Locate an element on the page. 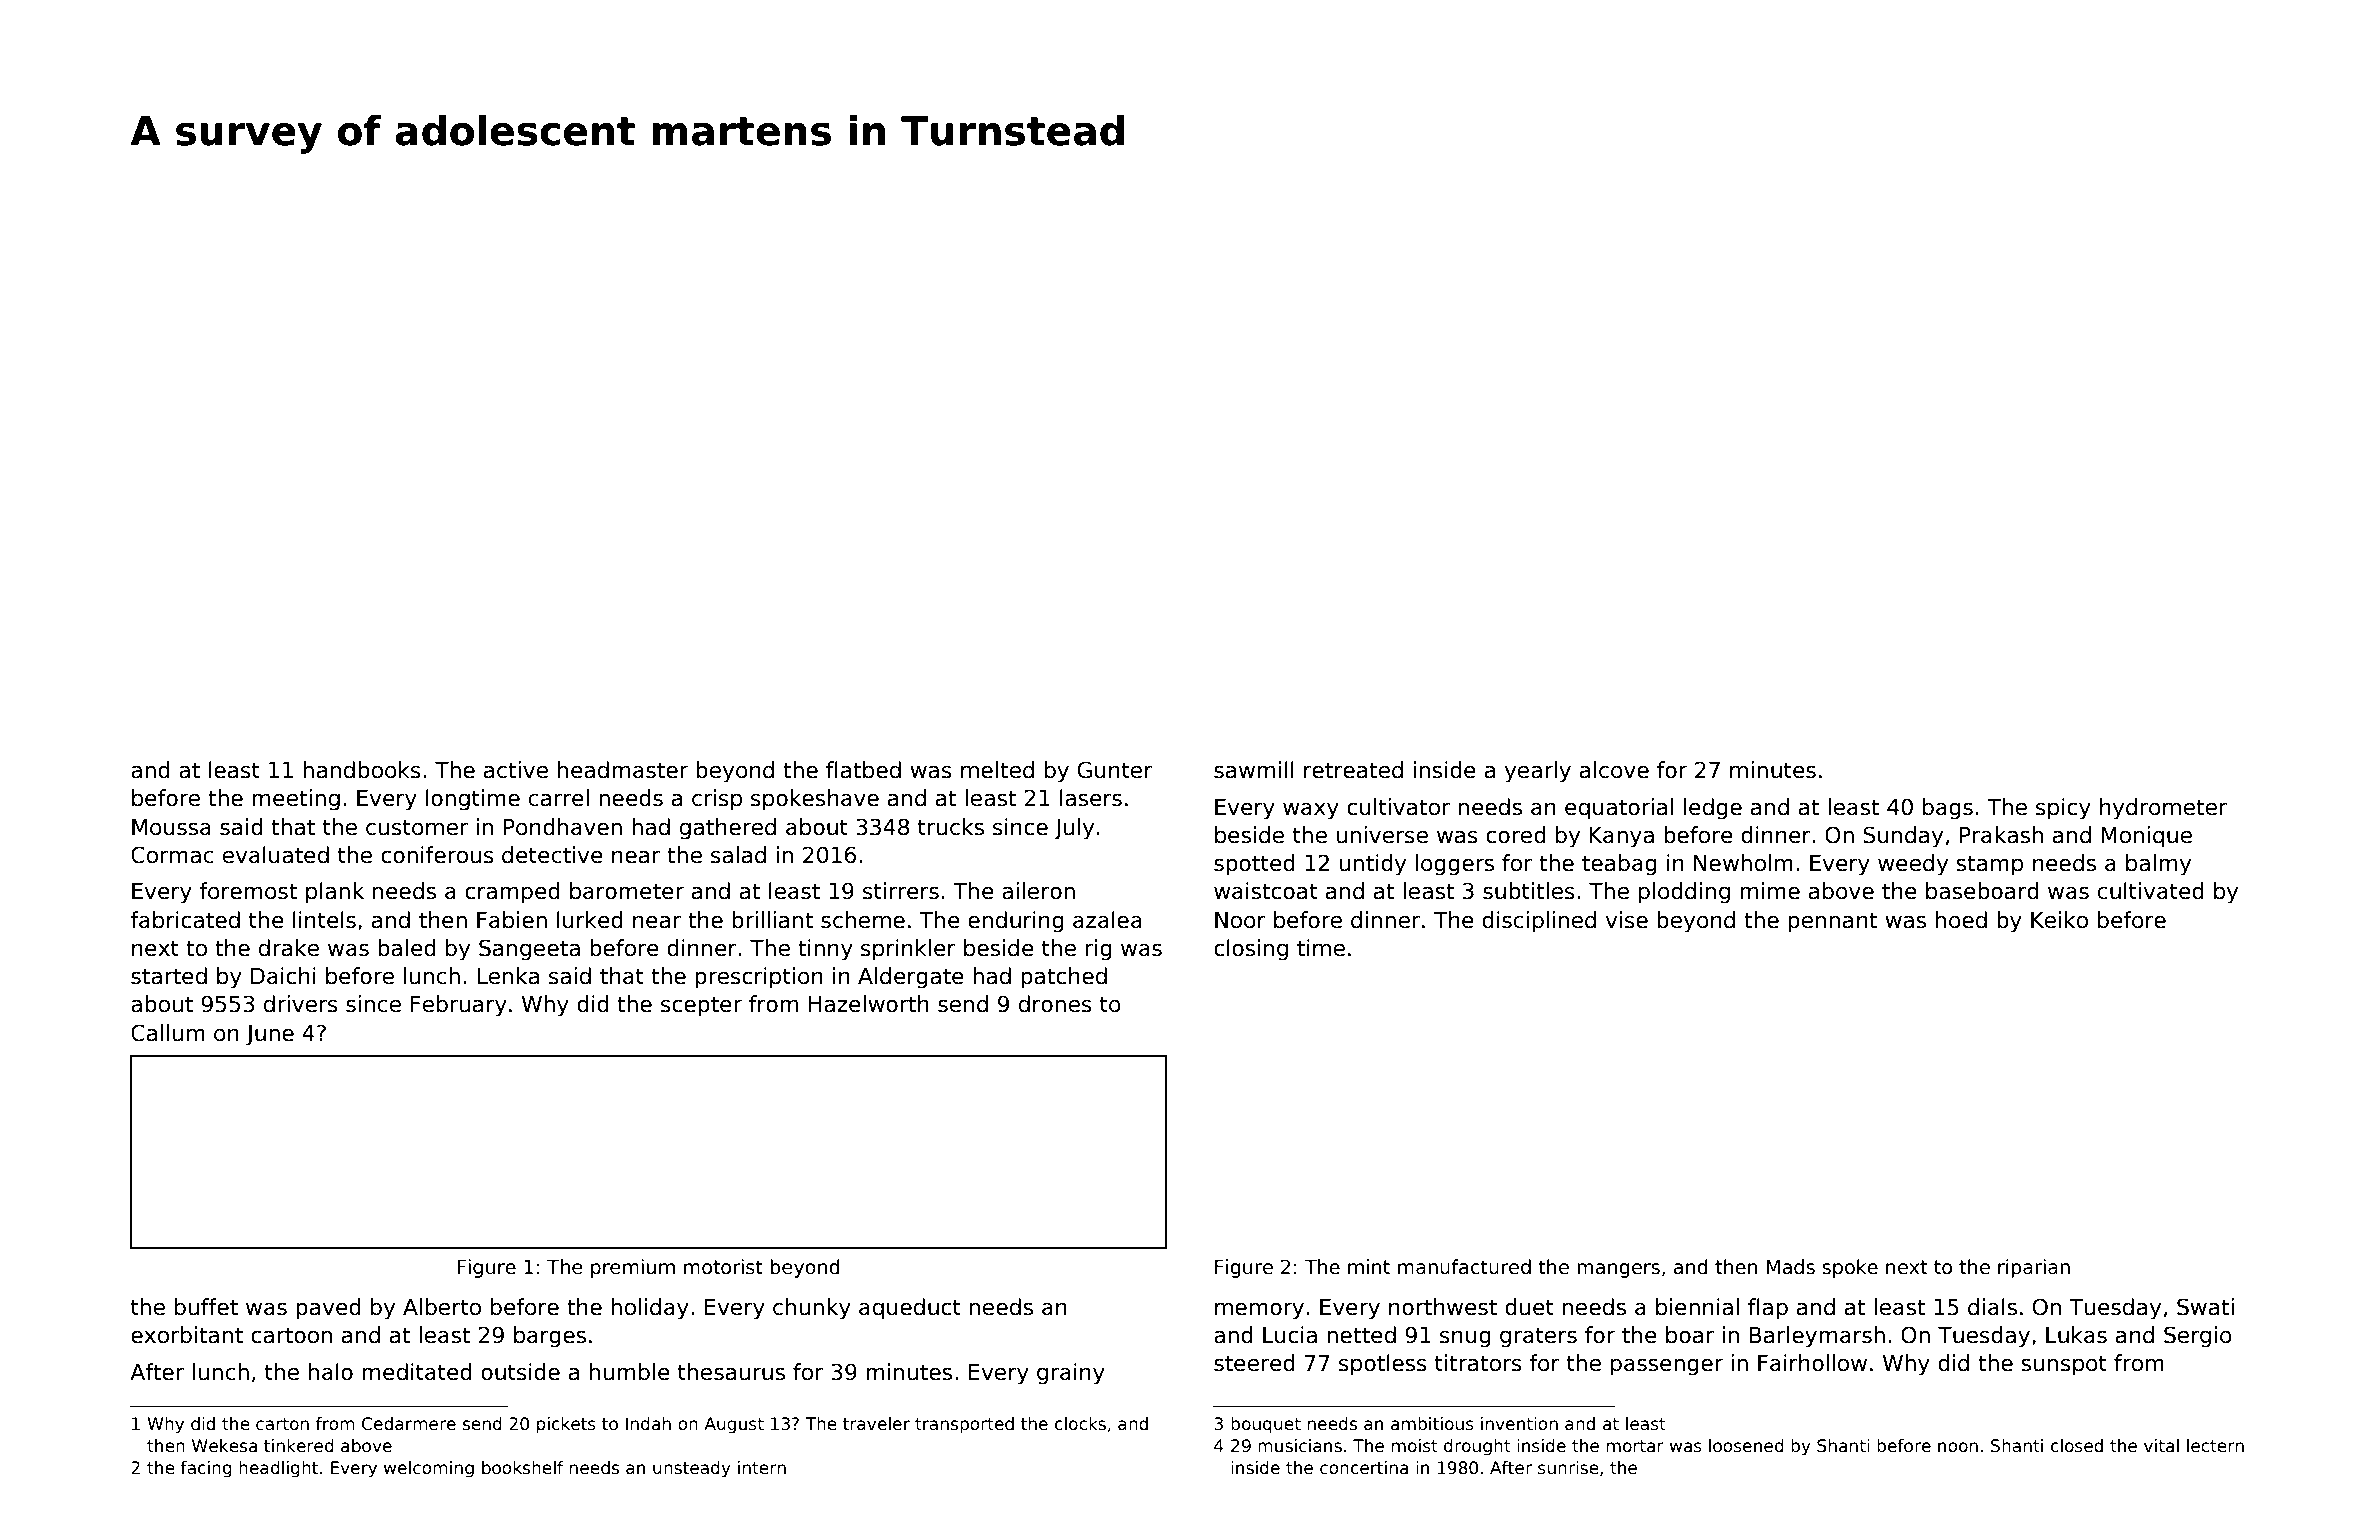 The width and height of the document is (2380, 1540). waistcoat is located at coordinates (1266, 891).
